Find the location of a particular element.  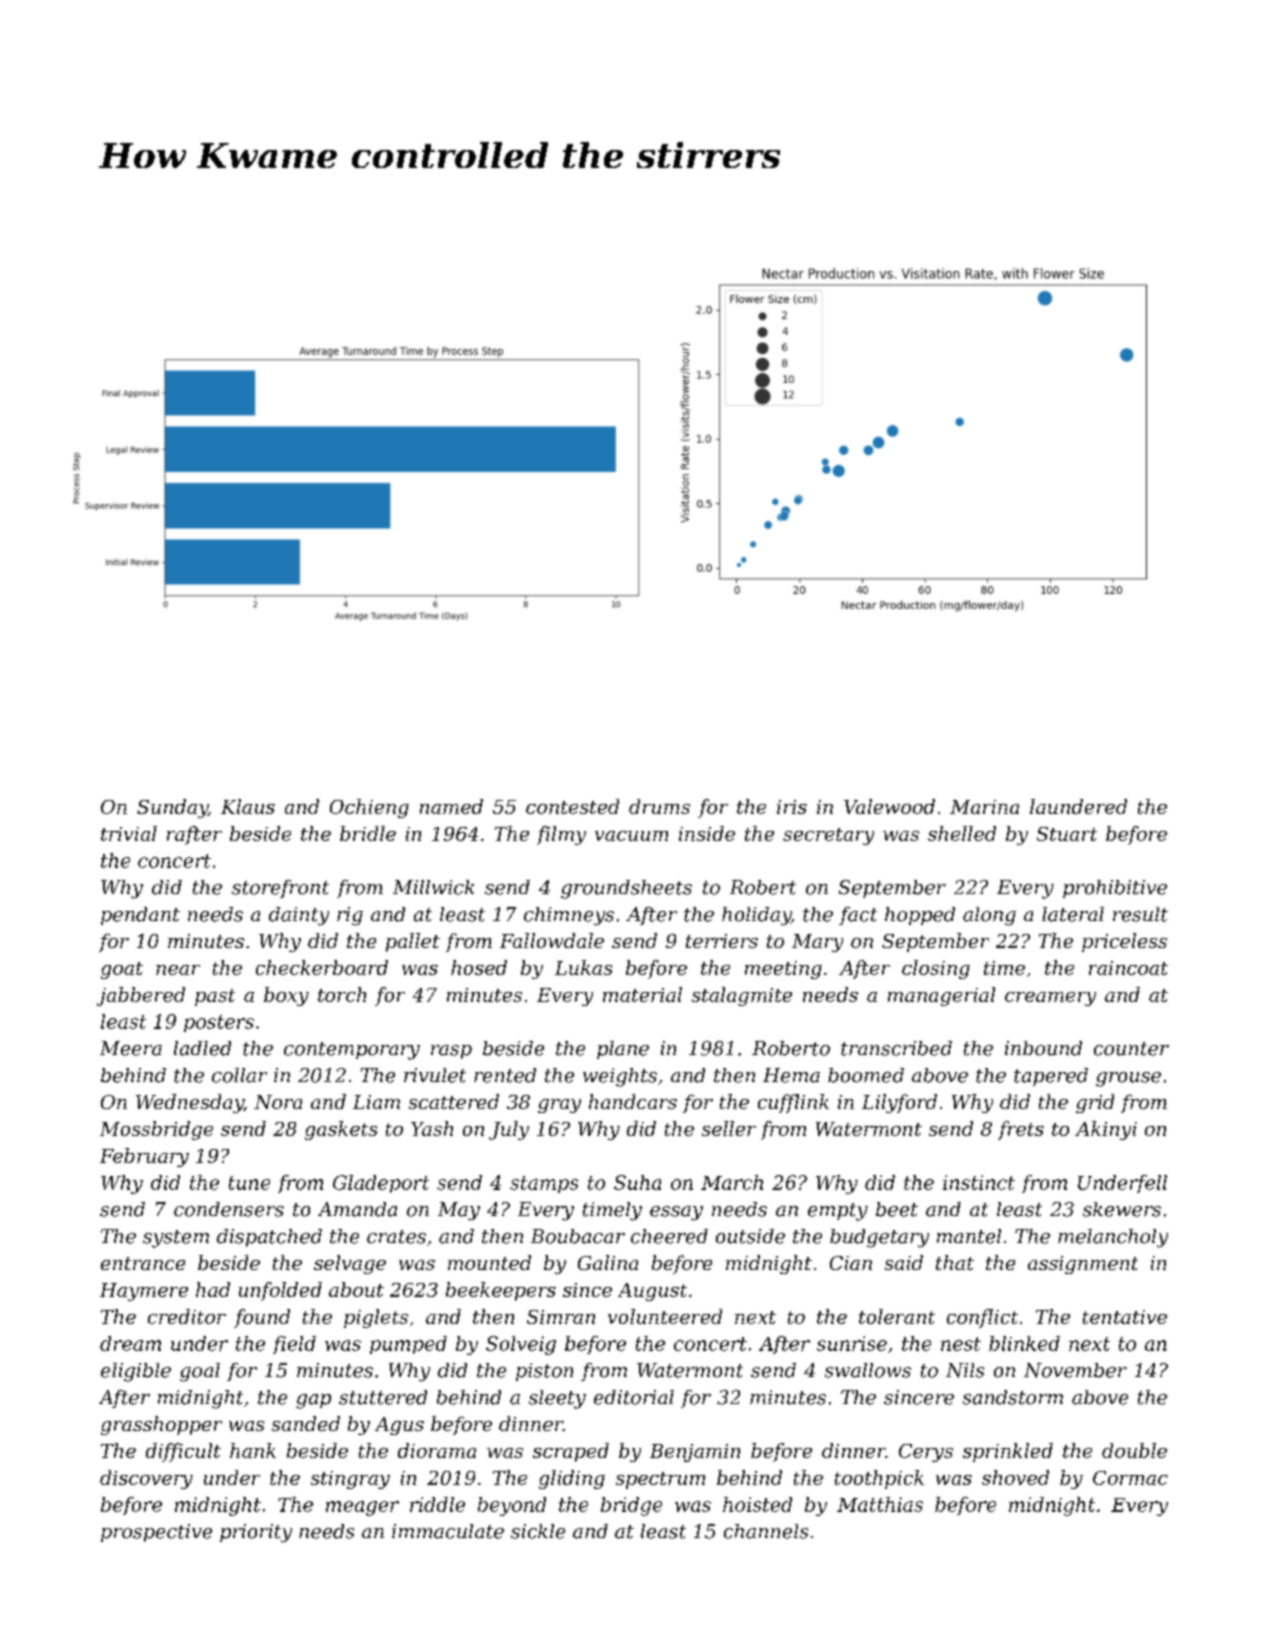

piston is located at coordinates (544, 1372).
